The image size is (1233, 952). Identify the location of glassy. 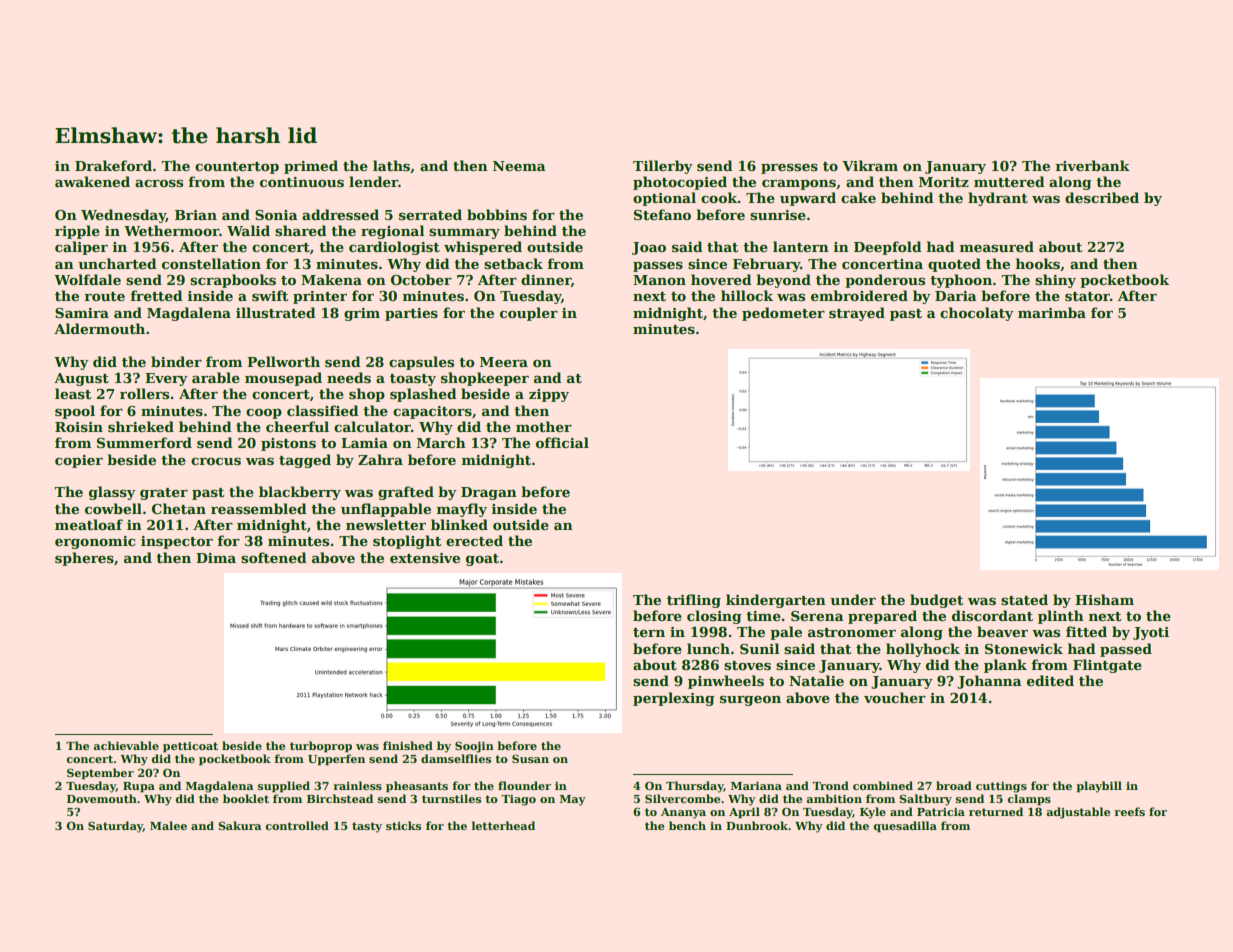
(112, 493).
